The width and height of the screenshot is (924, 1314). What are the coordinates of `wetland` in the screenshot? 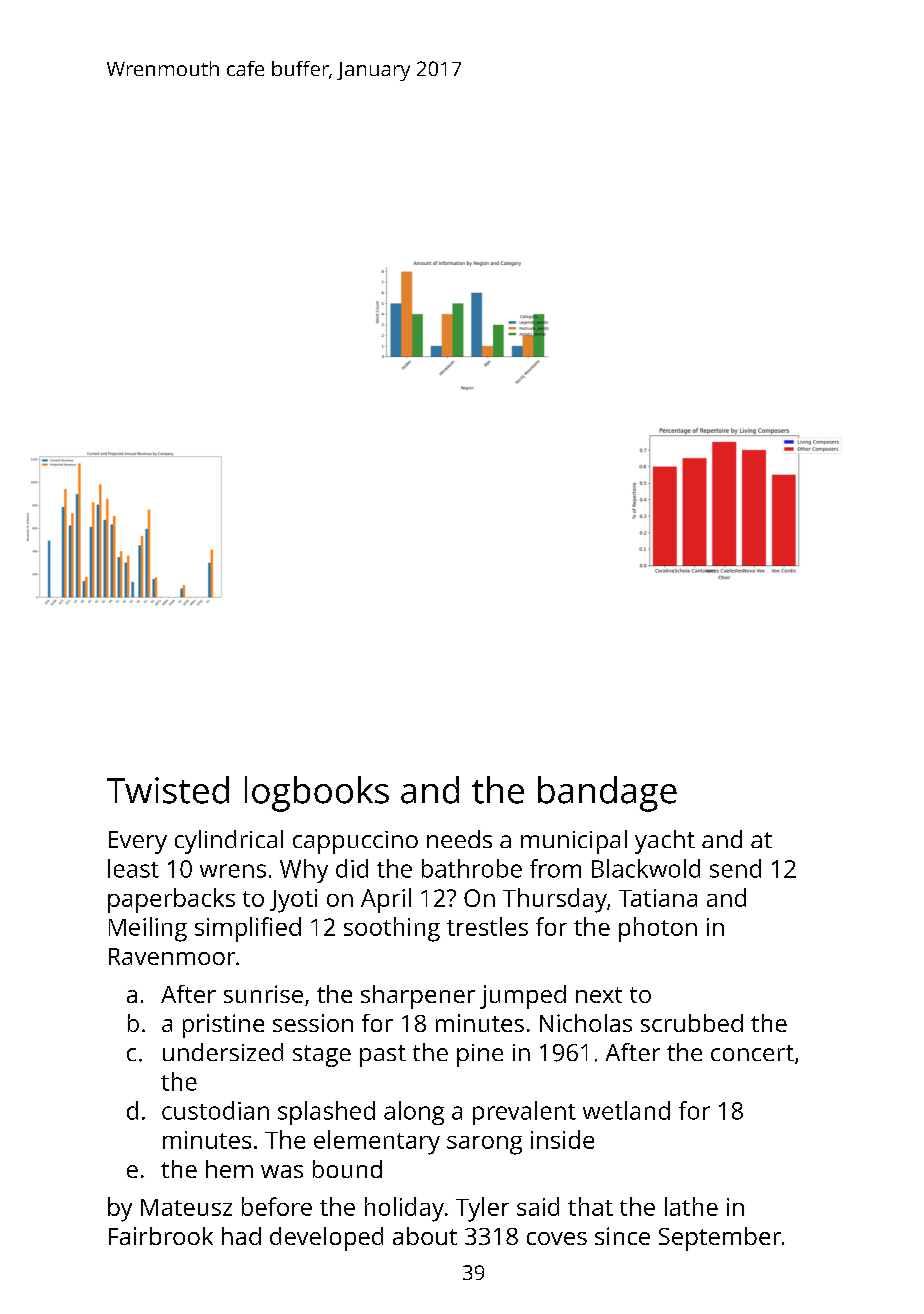 It's located at (626, 1110).
